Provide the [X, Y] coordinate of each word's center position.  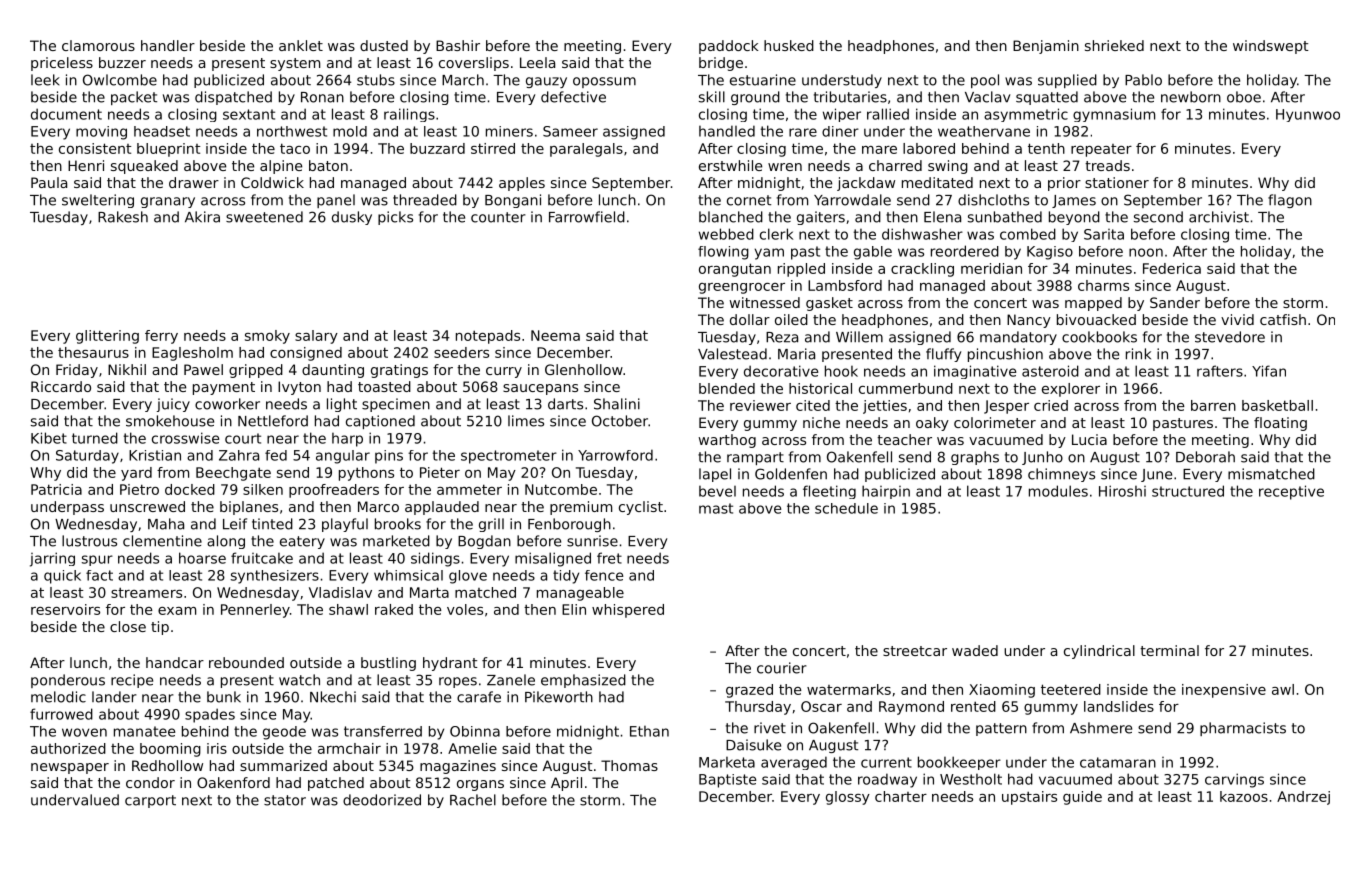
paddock [729, 47]
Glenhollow [584, 369]
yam [769, 254]
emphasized [583, 681]
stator [285, 800]
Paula [49, 182]
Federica [1172, 268]
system [295, 64]
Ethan [649, 731]
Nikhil [127, 369]
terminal [1169, 650]
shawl [348, 609]
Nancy [1029, 321]
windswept [1271, 47]
